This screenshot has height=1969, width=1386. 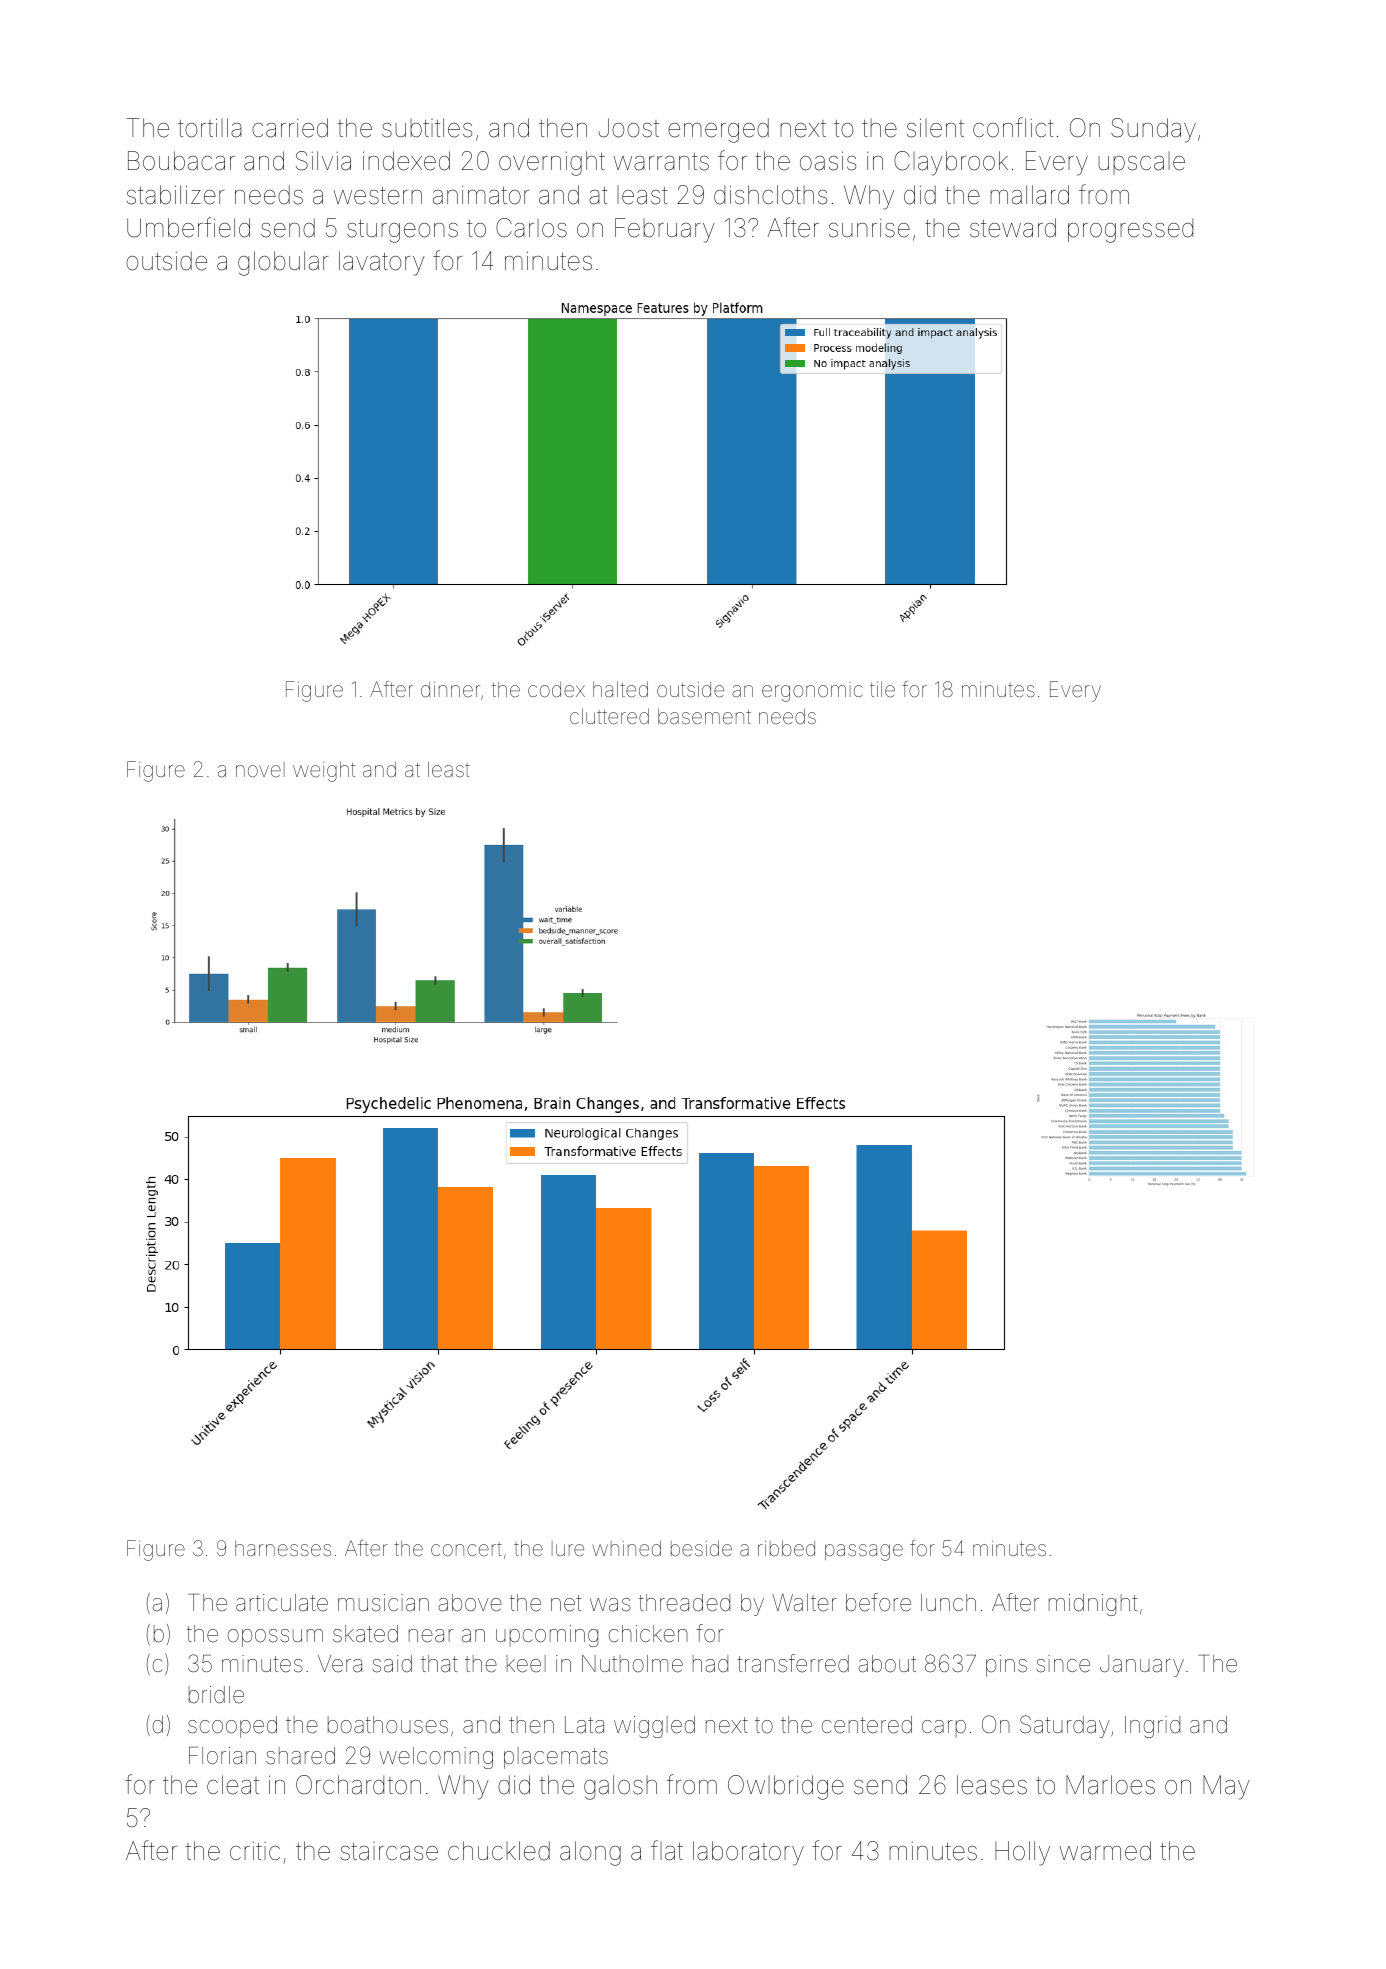 What do you see at coordinates (365, 1634) in the screenshot?
I see `skated` at bounding box center [365, 1634].
